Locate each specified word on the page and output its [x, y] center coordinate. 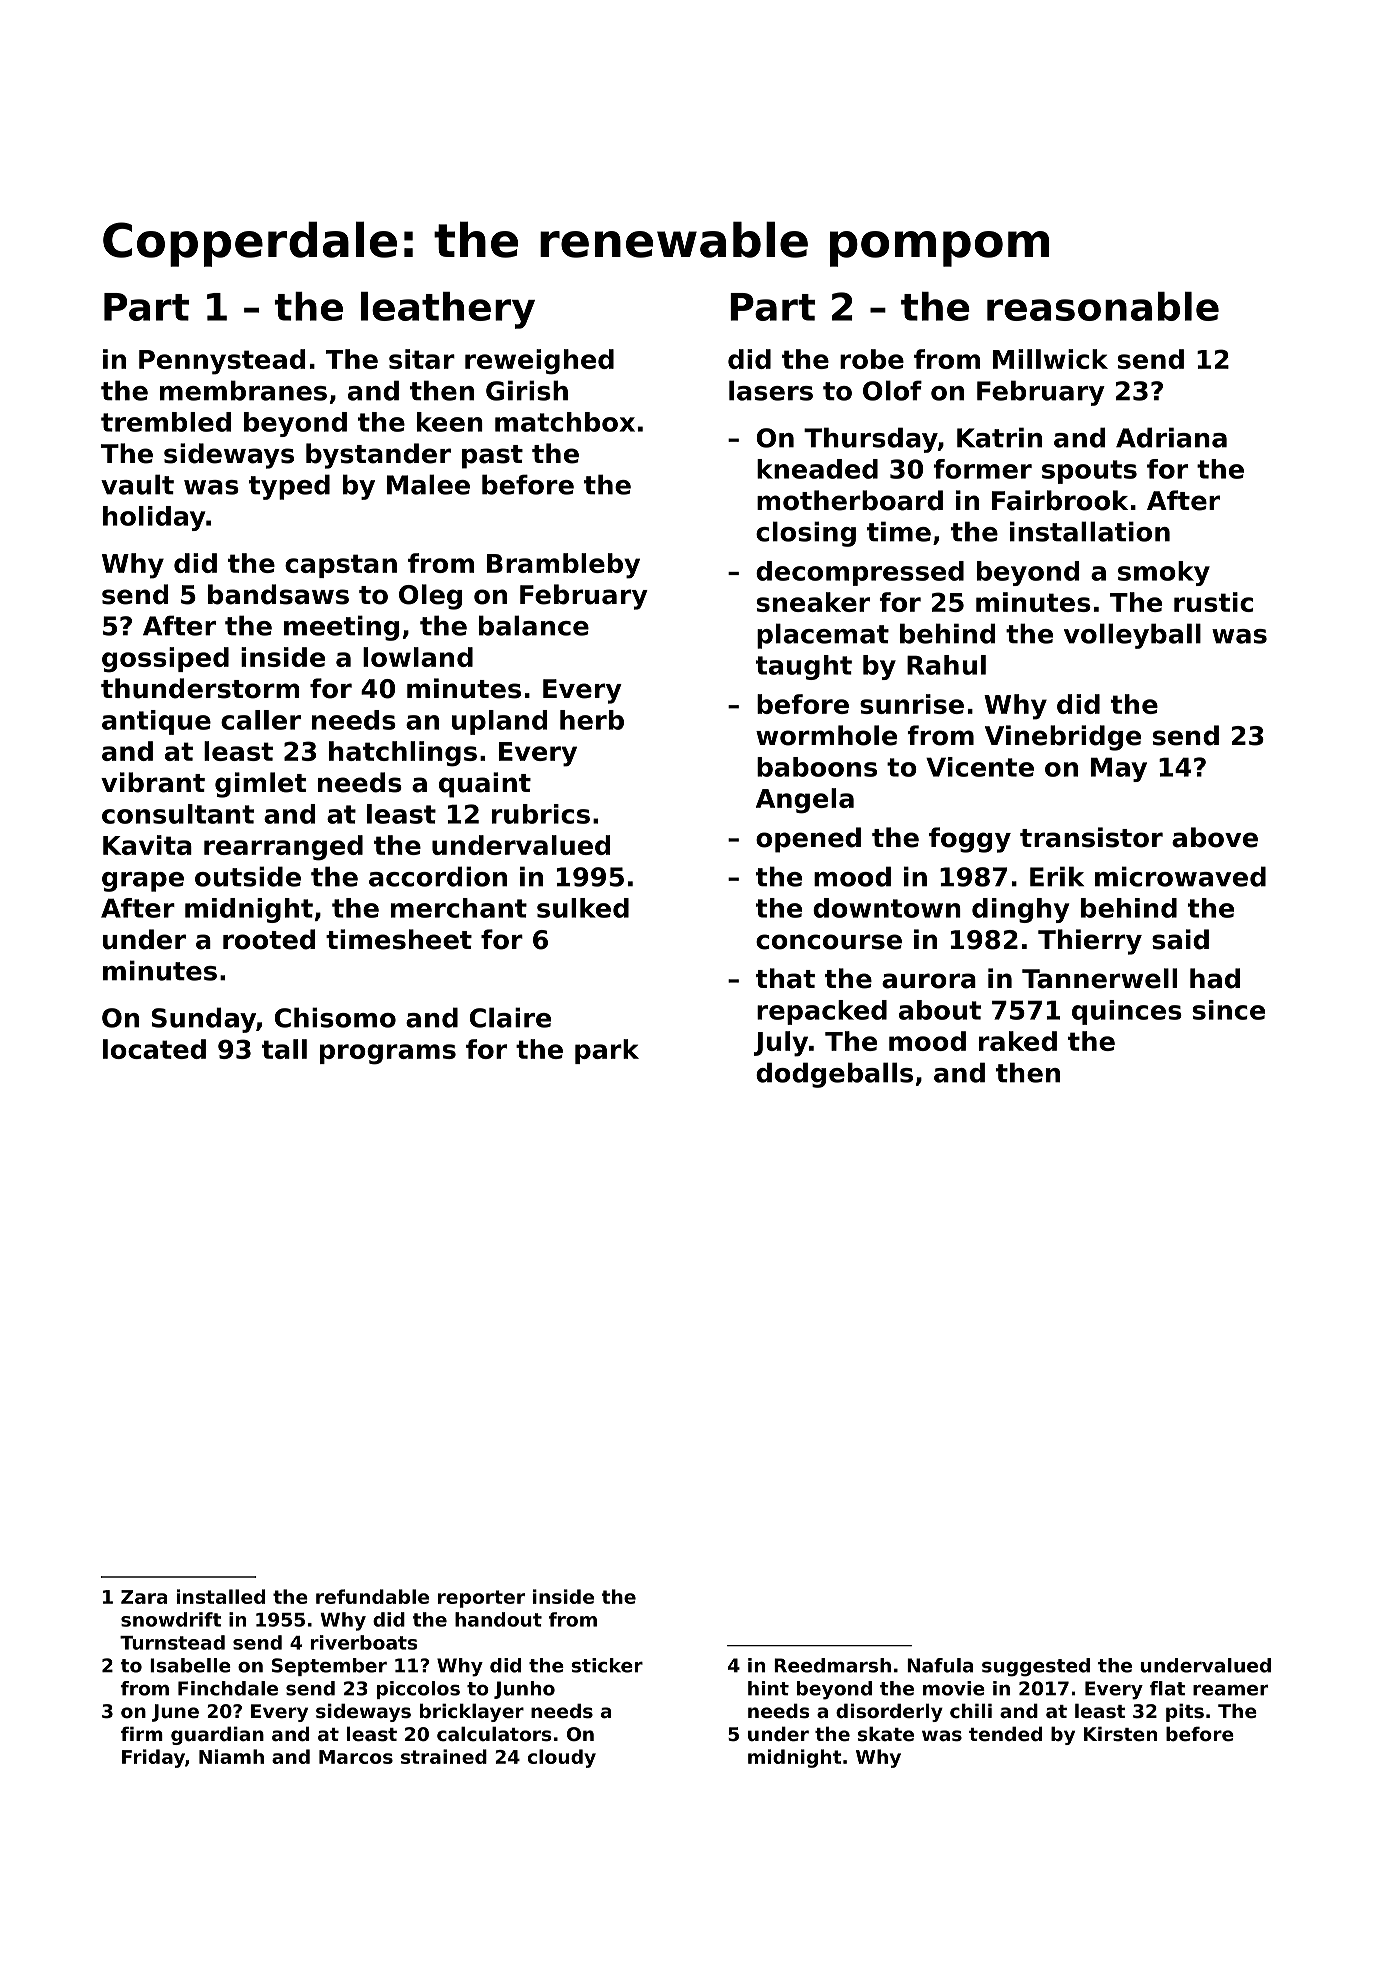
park [607, 1051]
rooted [269, 939]
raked [1018, 1041]
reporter [481, 1599]
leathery [448, 310]
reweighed [539, 362]
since [1229, 1010]
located [154, 1049]
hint [768, 1688]
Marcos [356, 1757]
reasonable [1103, 306]
